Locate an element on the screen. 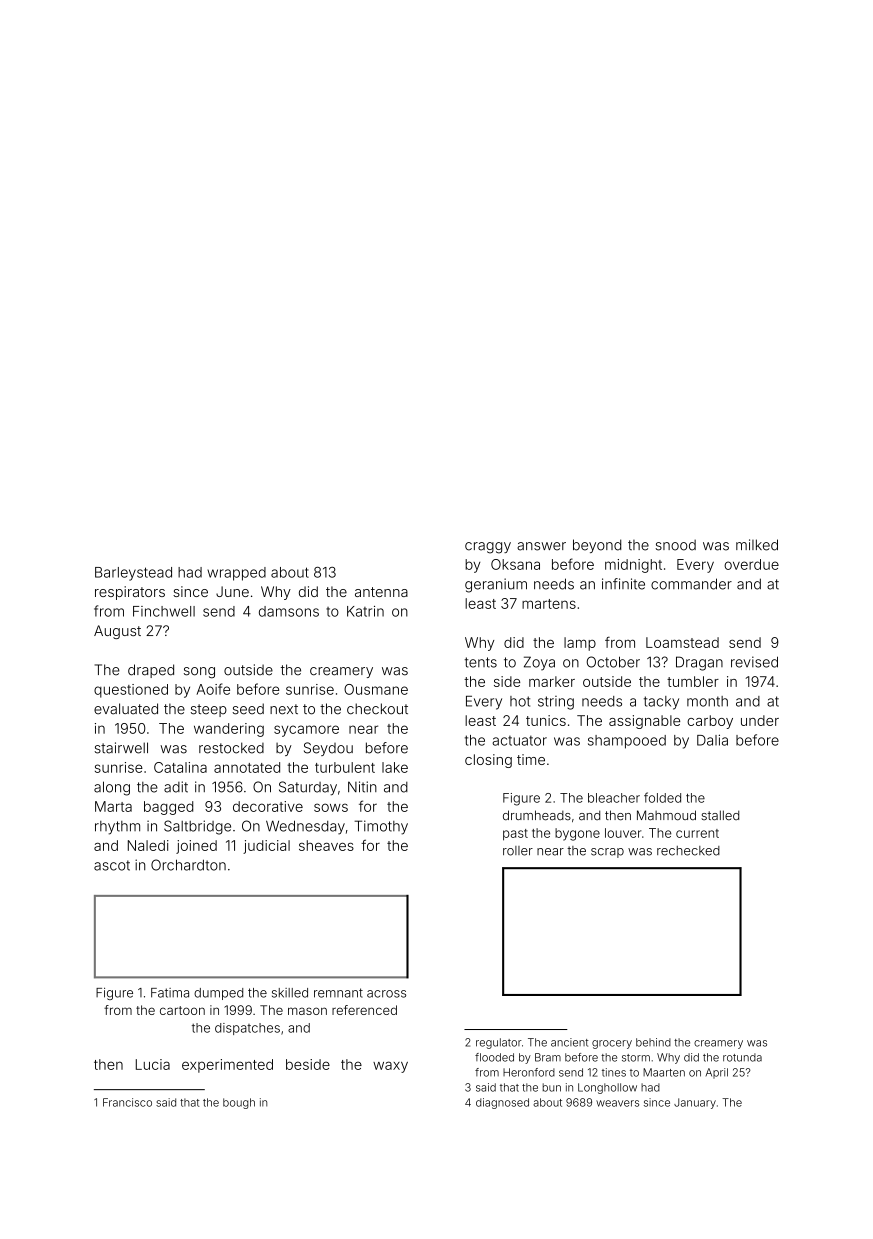  rhythm is located at coordinates (117, 828).
